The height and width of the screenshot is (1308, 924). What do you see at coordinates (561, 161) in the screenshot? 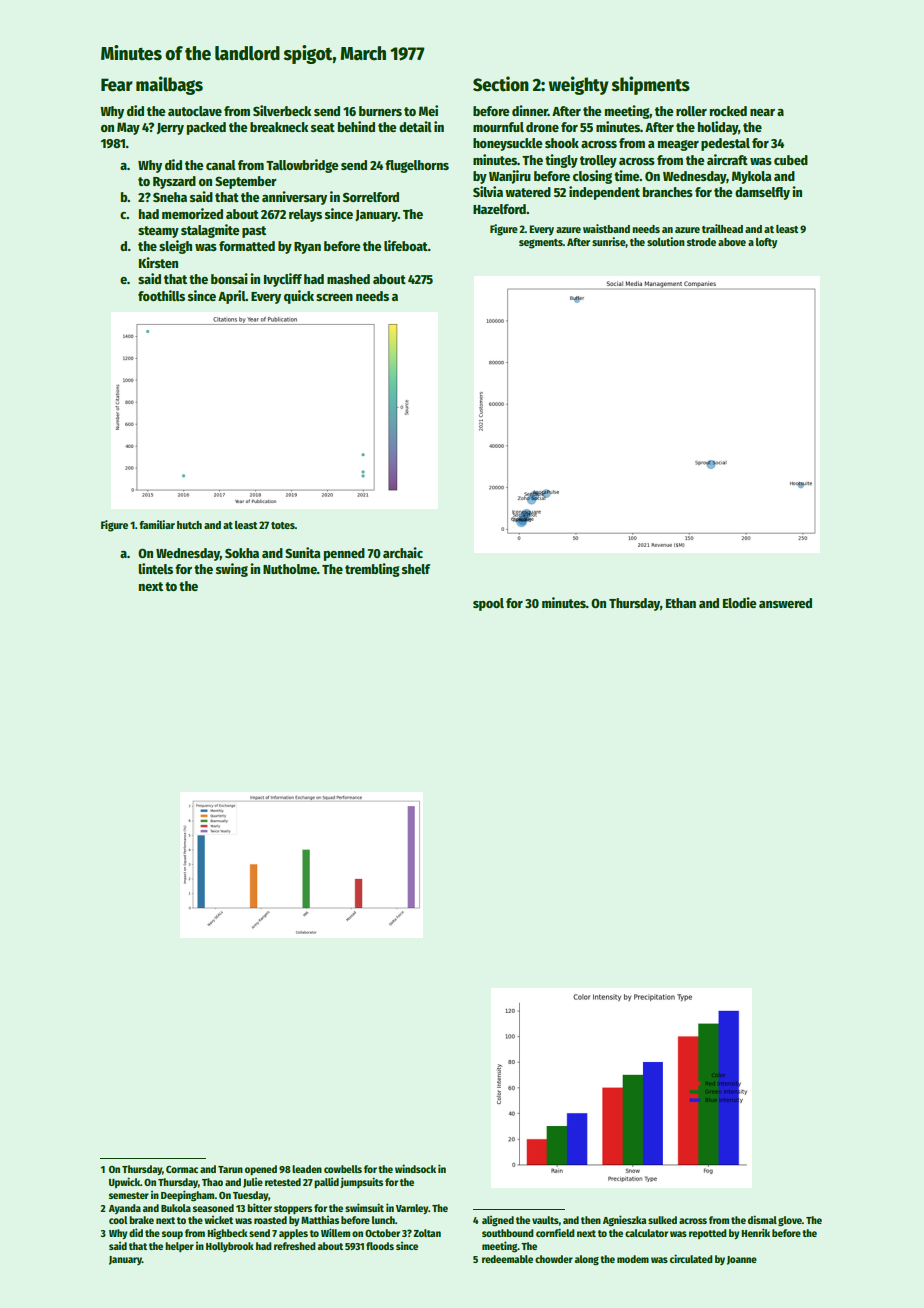
I see `tingly` at bounding box center [561, 161].
